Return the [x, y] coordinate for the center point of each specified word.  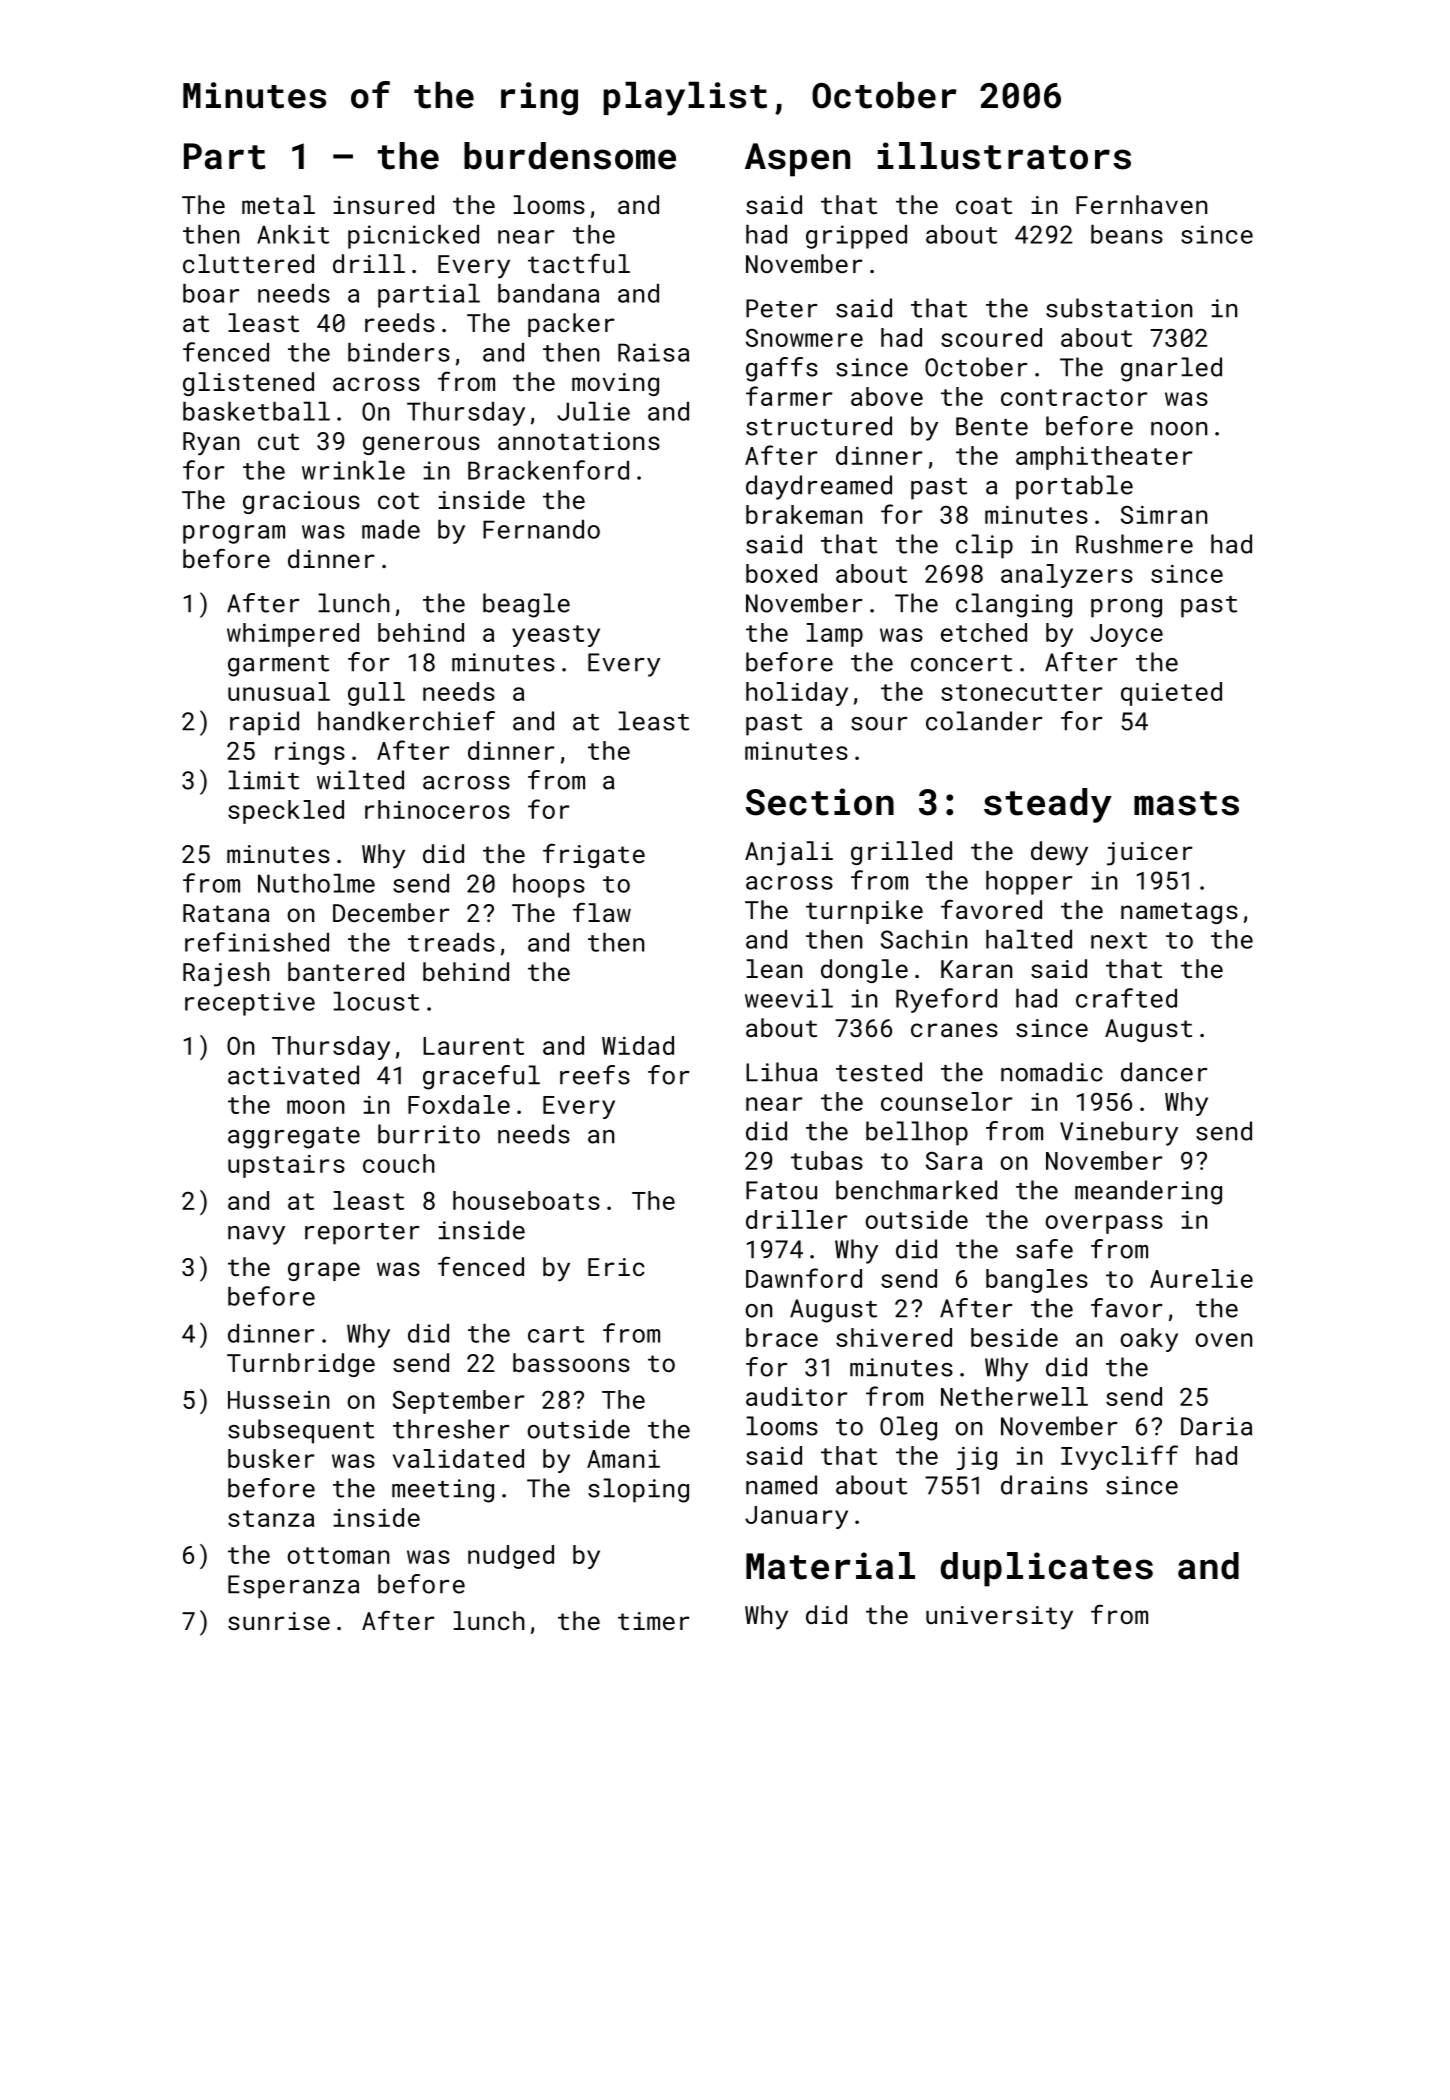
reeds [400, 322]
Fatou [781, 1190]
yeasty [556, 636]
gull [376, 694]
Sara [954, 1161]
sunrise [279, 1621]
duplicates [1046, 1569]
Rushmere [1134, 544]
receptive [250, 1004]
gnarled [1171, 369]
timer [654, 1621]
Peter [782, 308]
